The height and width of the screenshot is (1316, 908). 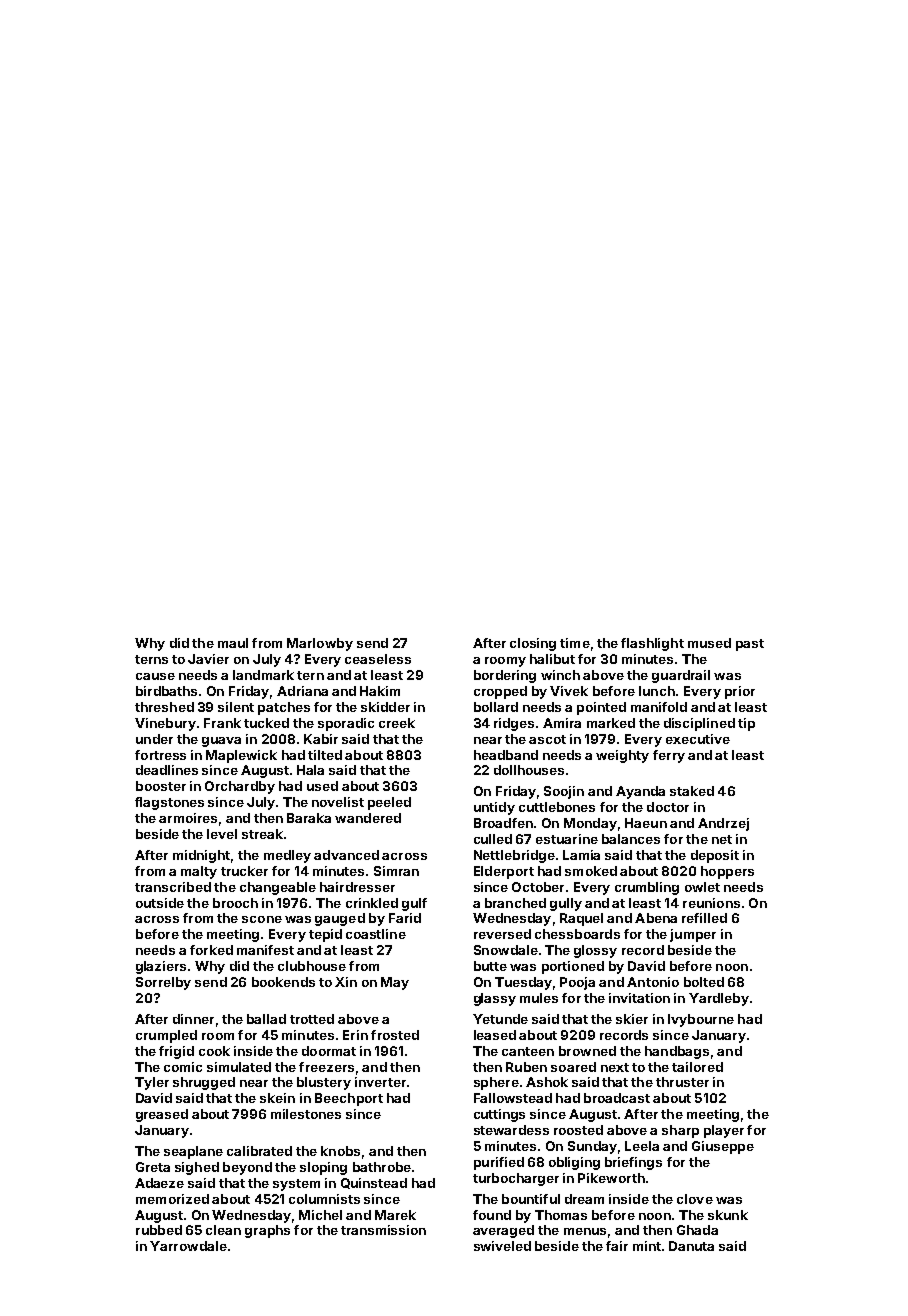 What do you see at coordinates (697, 1067) in the screenshot?
I see `tailored` at bounding box center [697, 1067].
